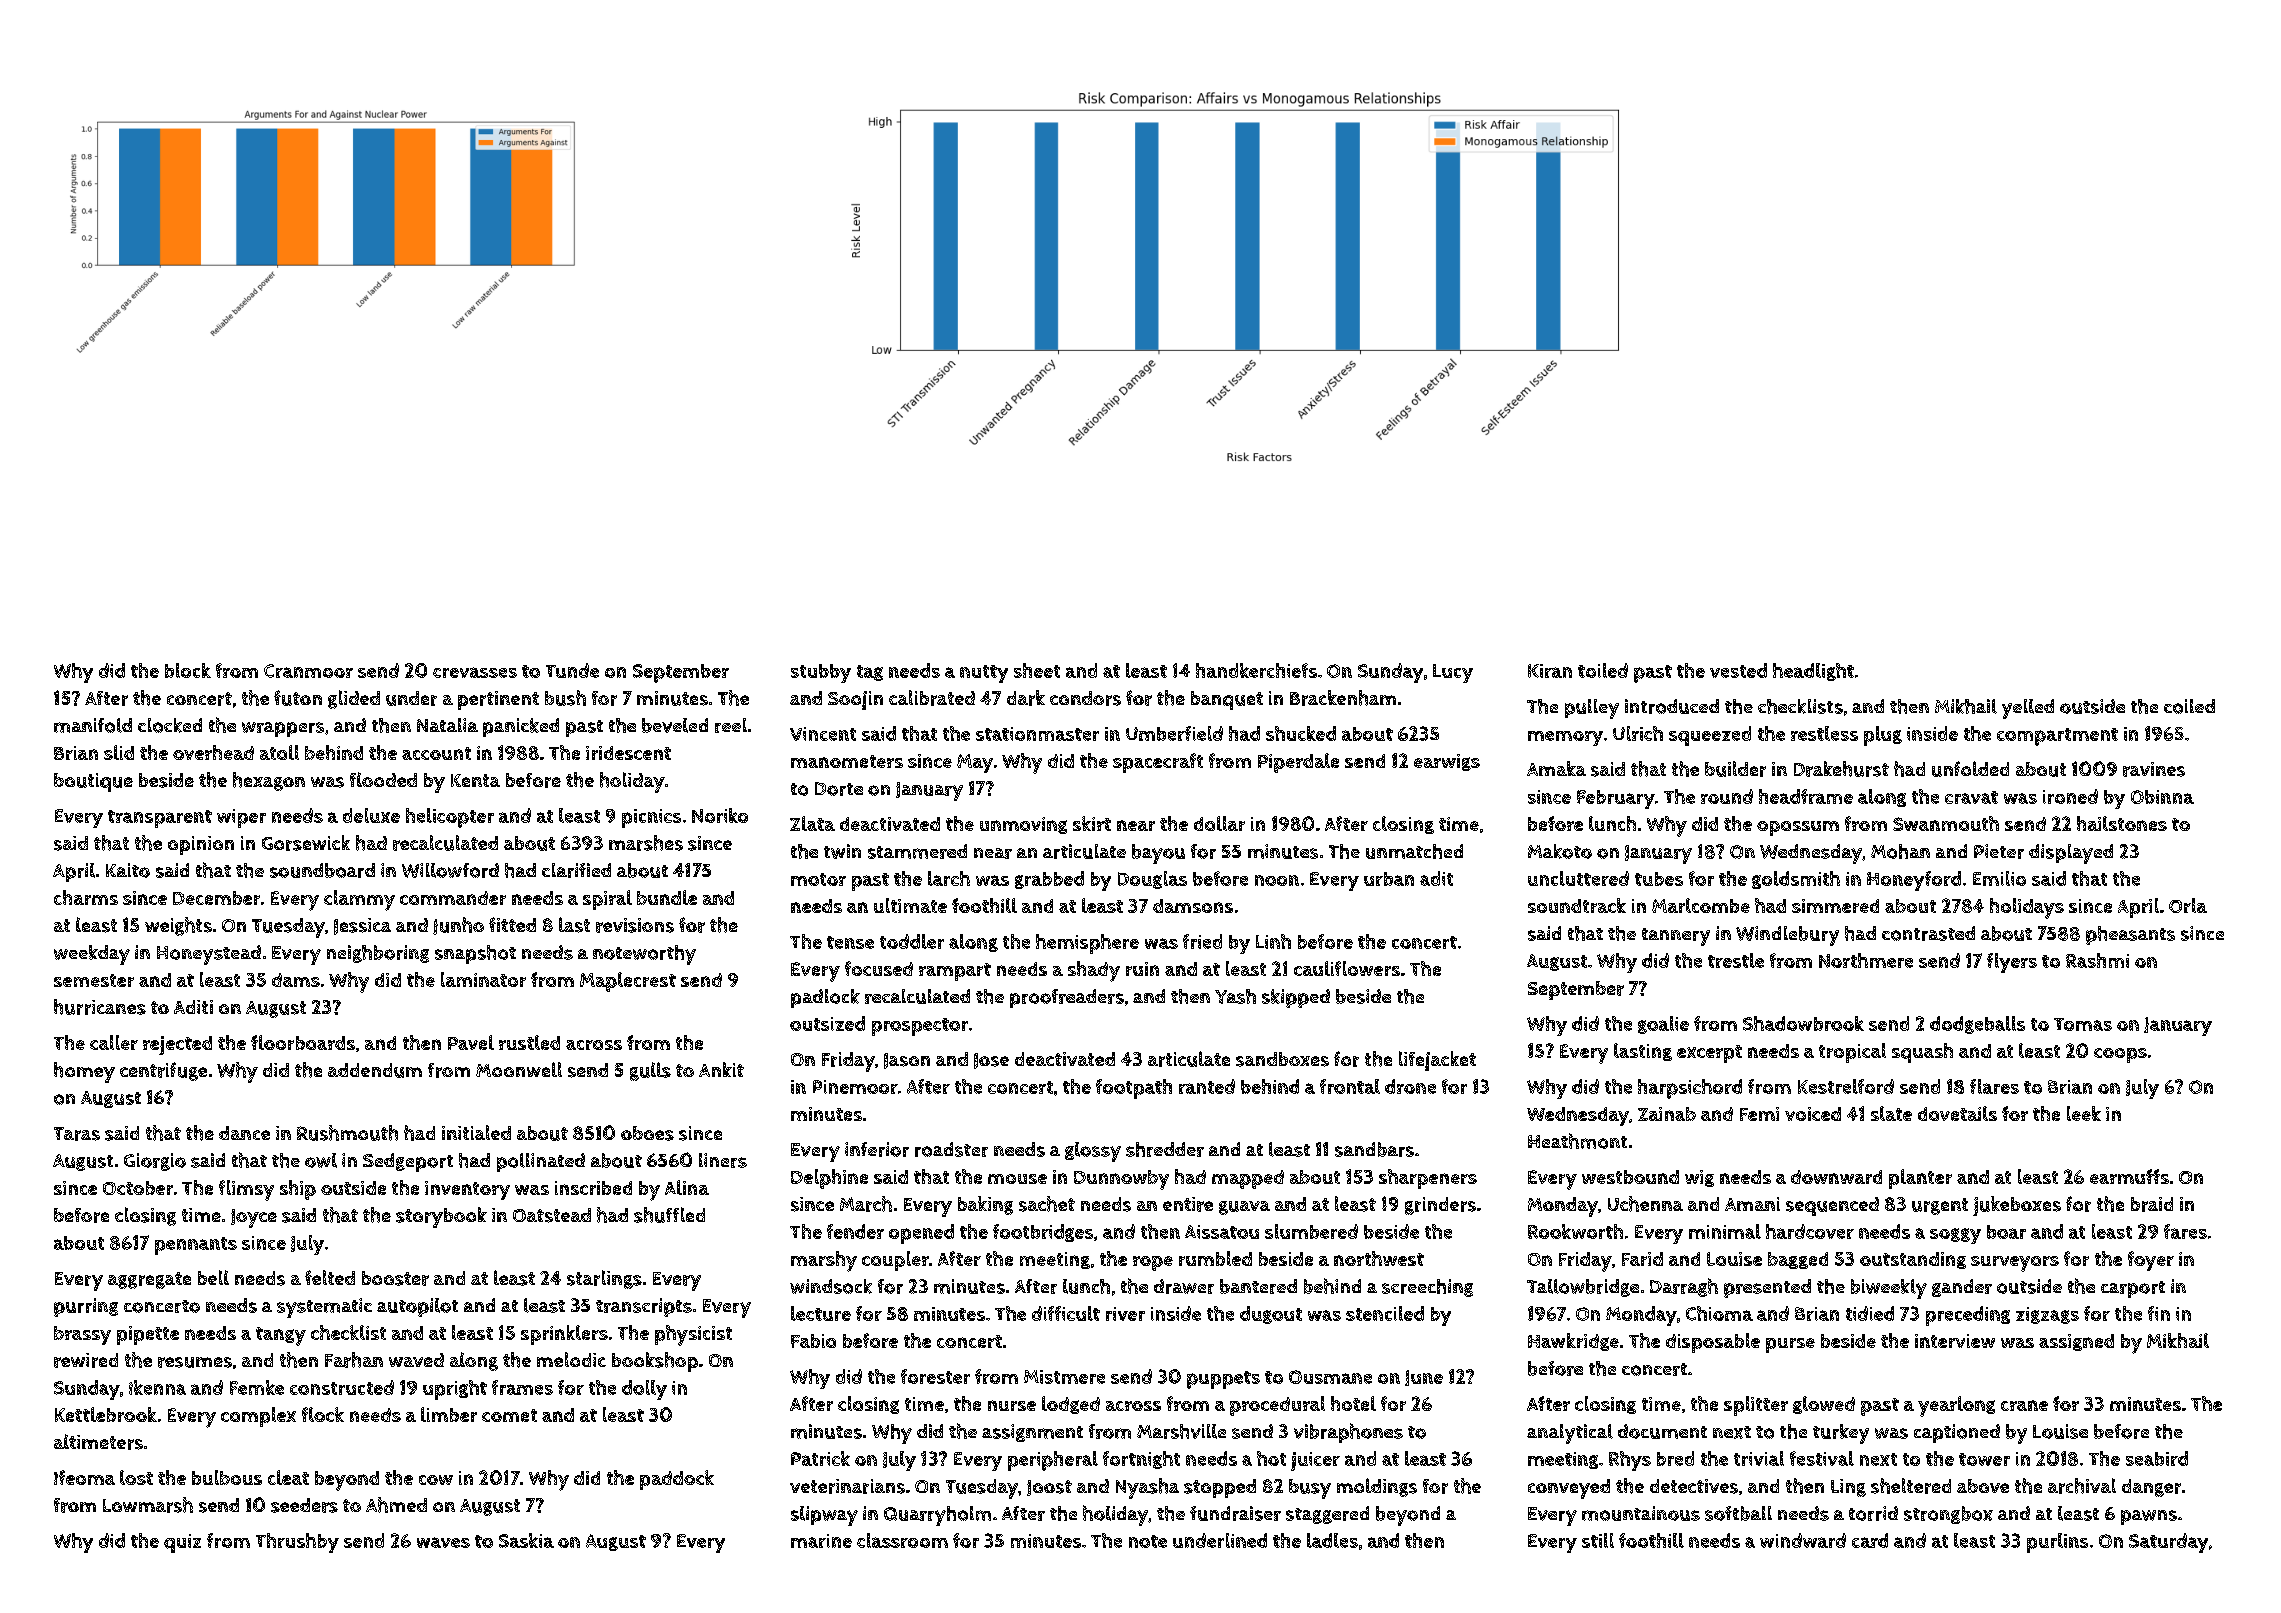 This image has height=1613, width=2281. What do you see at coordinates (1971, 797) in the image?
I see `cravat` at bounding box center [1971, 797].
